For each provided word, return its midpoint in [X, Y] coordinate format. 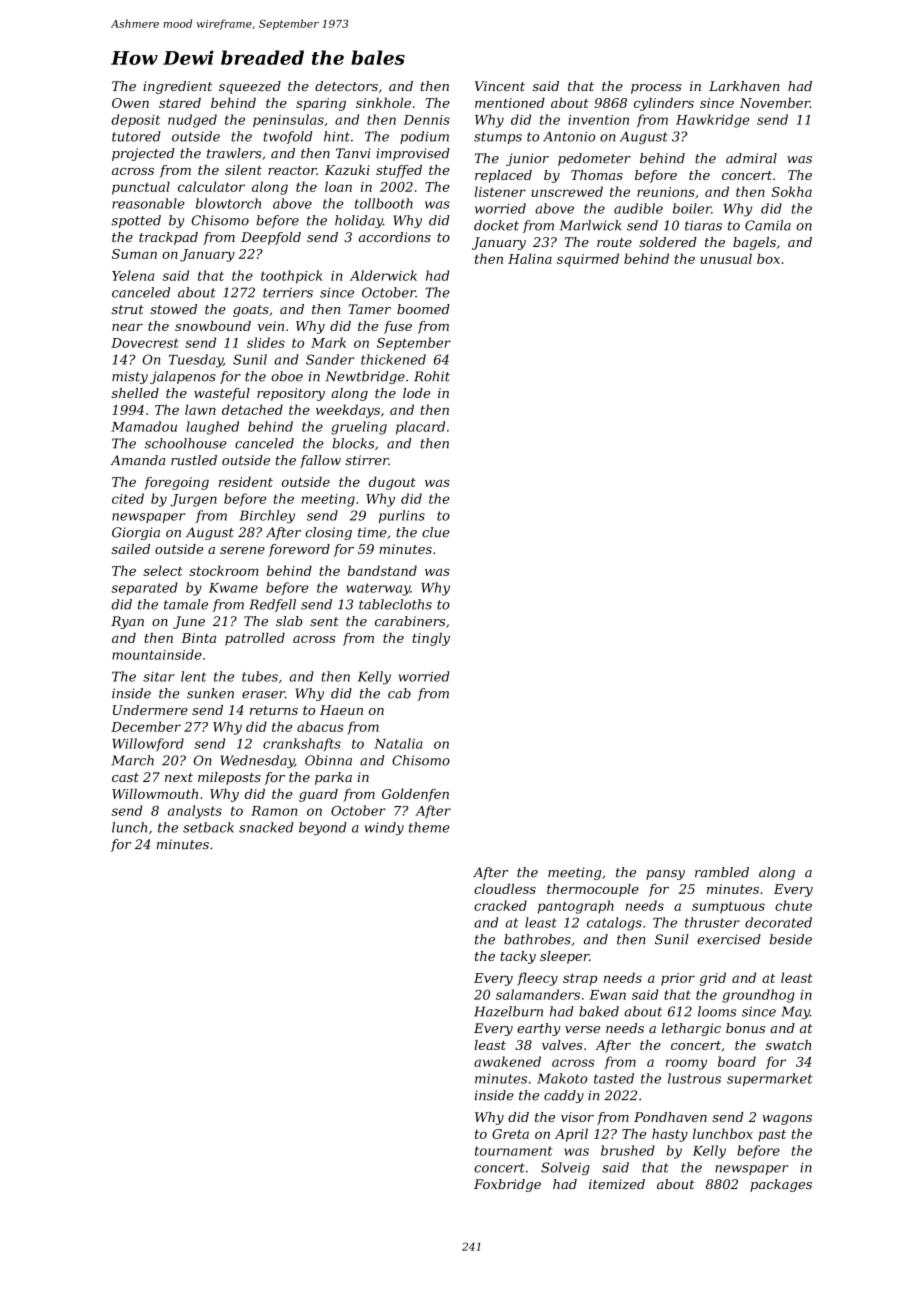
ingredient [177, 87]
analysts [195, 812]
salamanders [538, 994]
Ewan [607, 995]
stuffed [399, 171]
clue [436, 532]
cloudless [505, 889]
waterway [378, 589]
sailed [131, 549]
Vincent [500, 86]
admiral [751, 158]
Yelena [133, 275]
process [656, 89]
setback [208, 827]
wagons [787, 1120]
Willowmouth [155, 794]
